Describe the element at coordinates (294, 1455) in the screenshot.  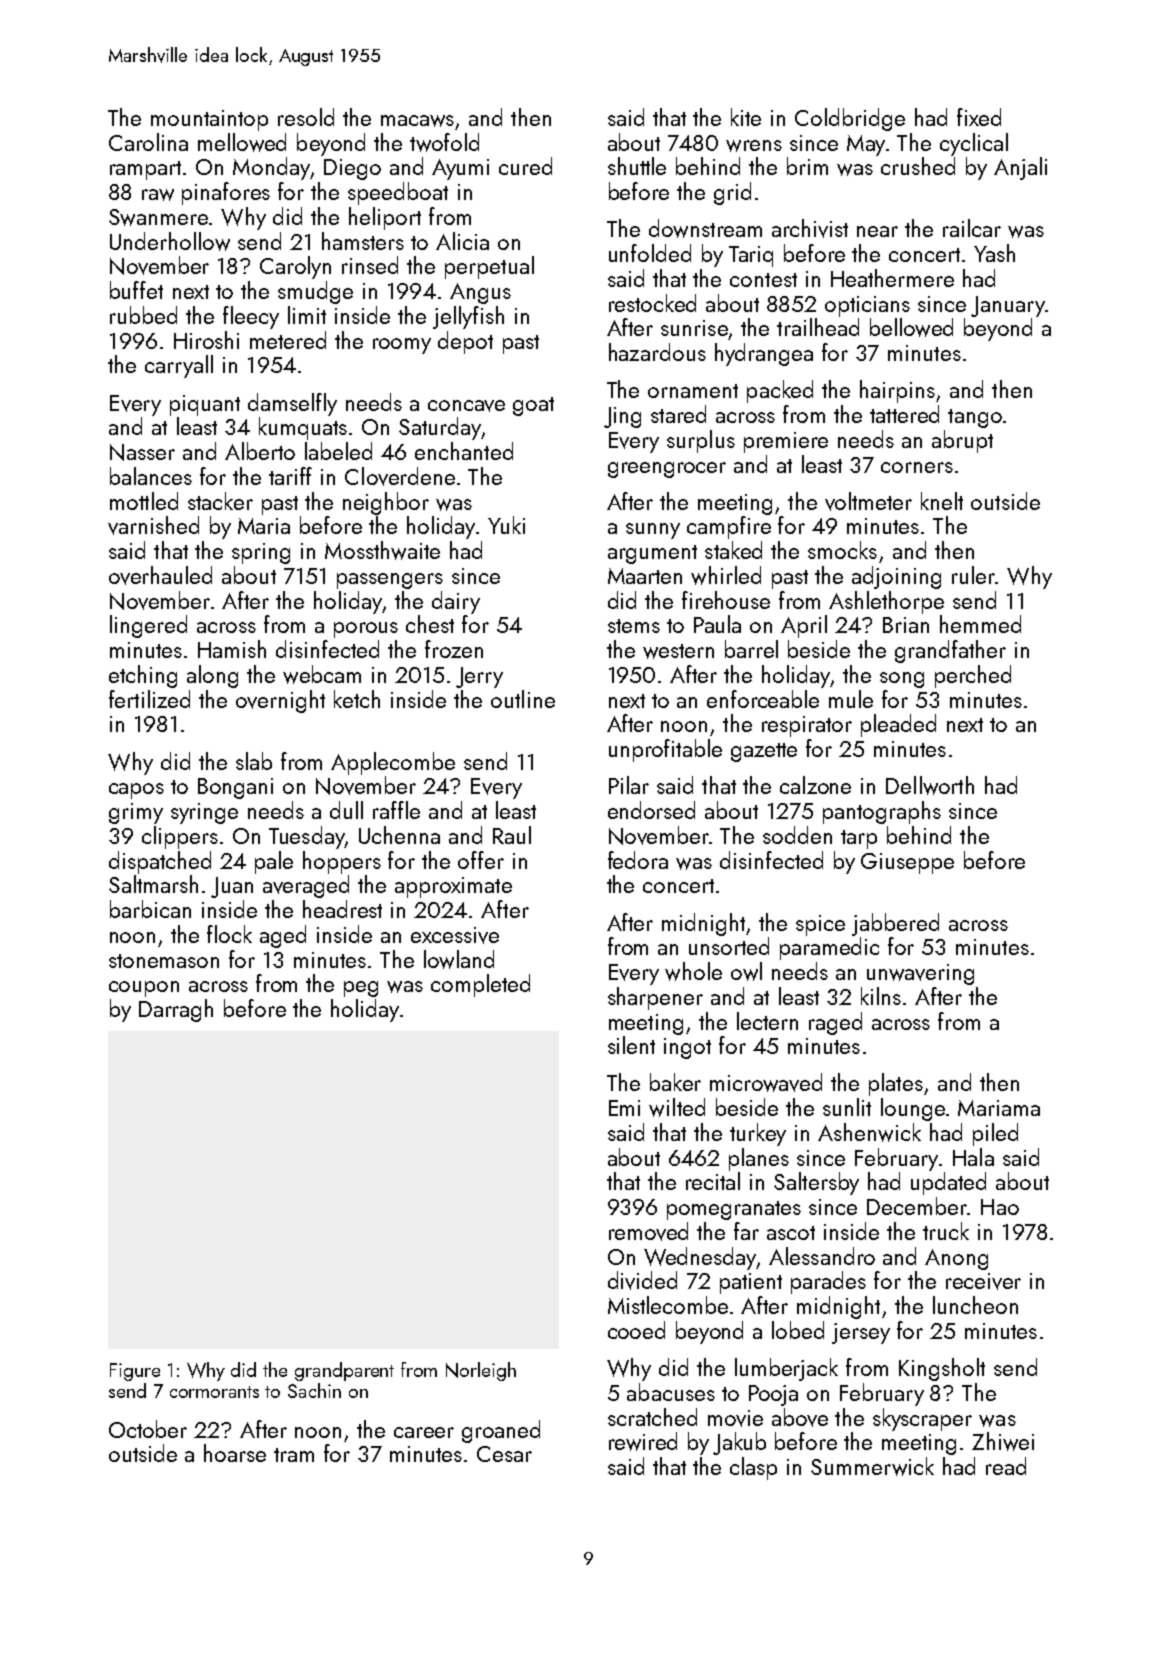
I see `tram` at that location.
